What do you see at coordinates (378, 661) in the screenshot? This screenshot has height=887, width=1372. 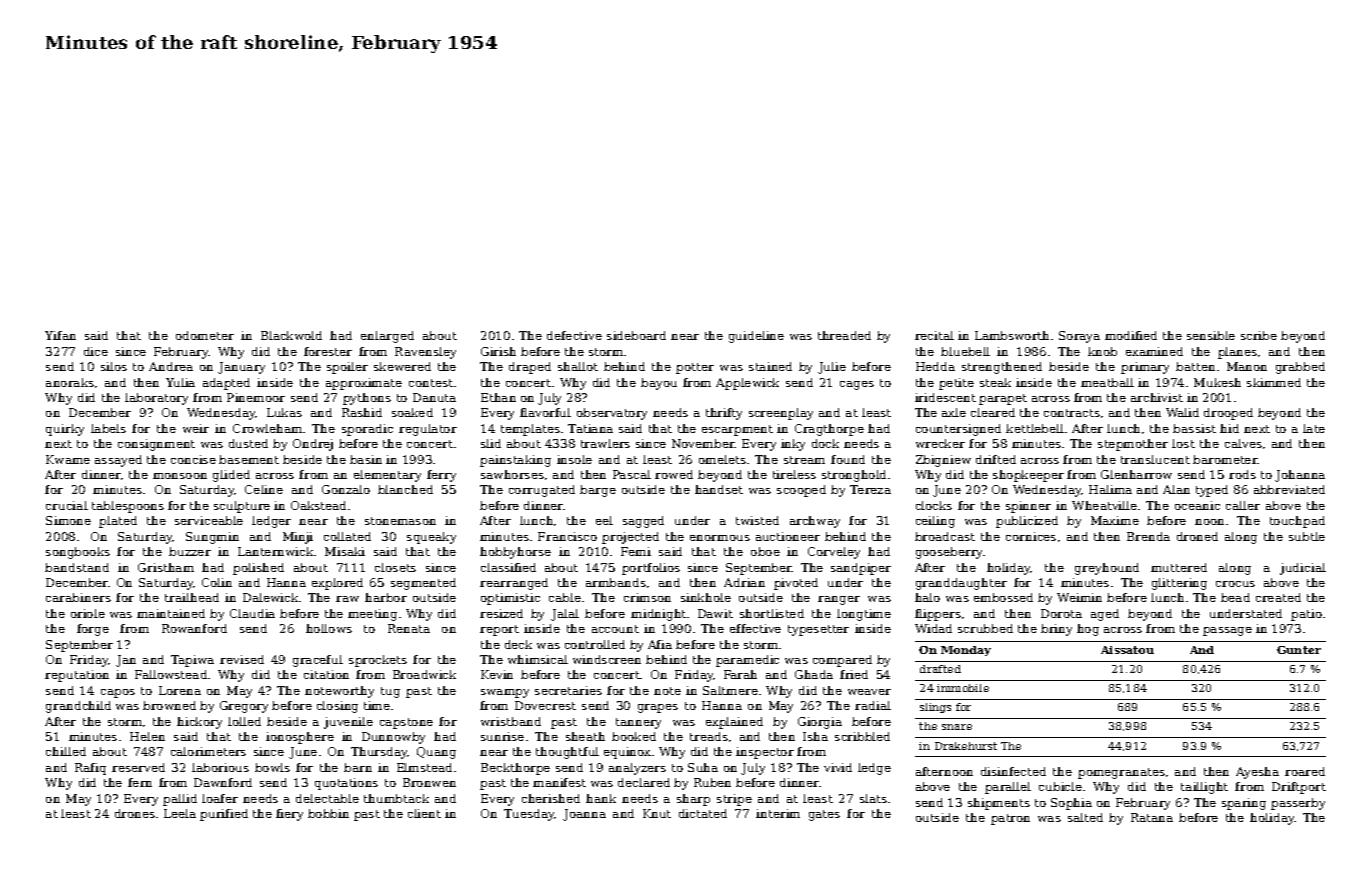 I see `sprockets` at bounding box center [378, 661].
